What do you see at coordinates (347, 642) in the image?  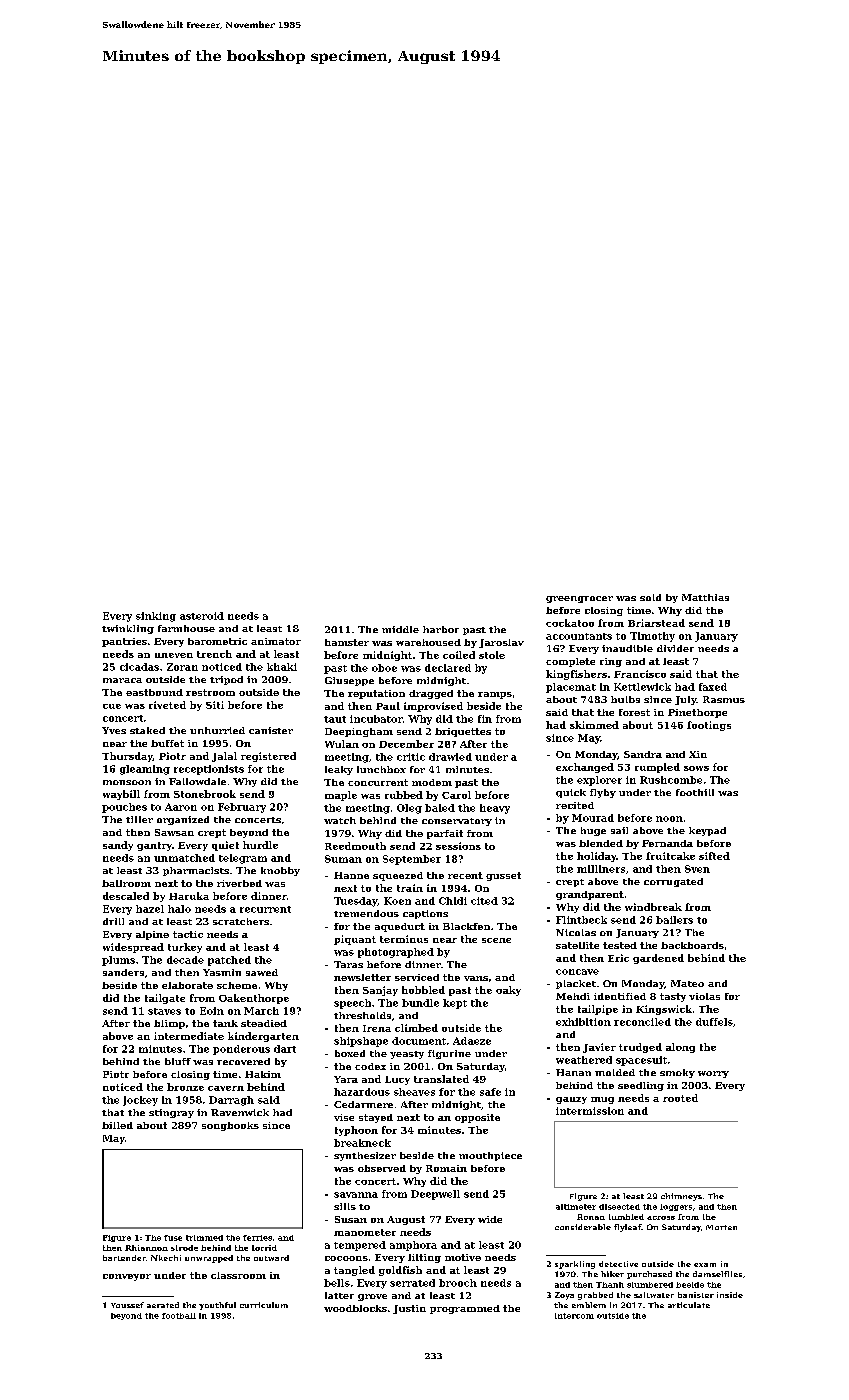 I see `hamster` at bounding box center [347, 642].
